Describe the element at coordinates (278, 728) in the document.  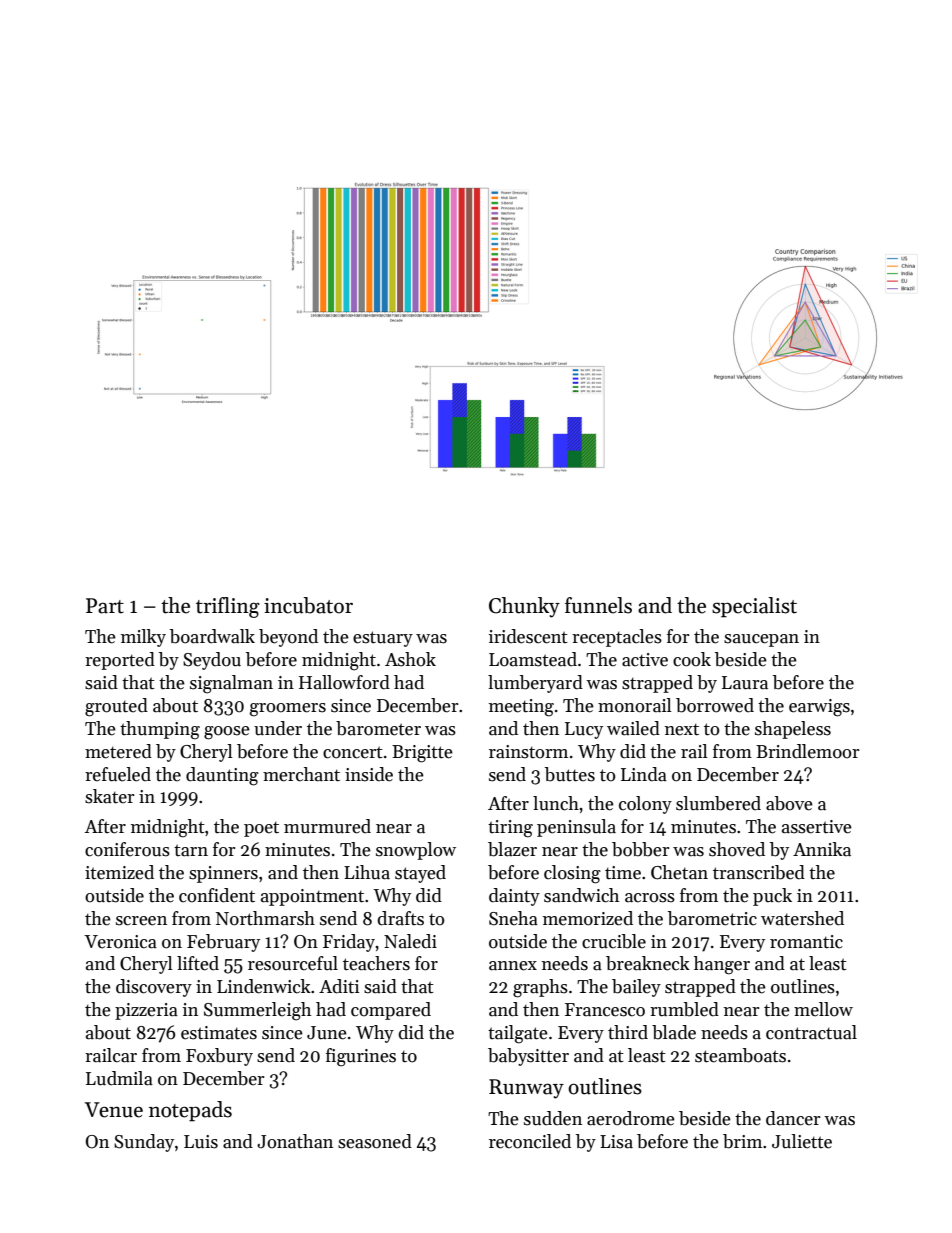
I see `under` at that location.
